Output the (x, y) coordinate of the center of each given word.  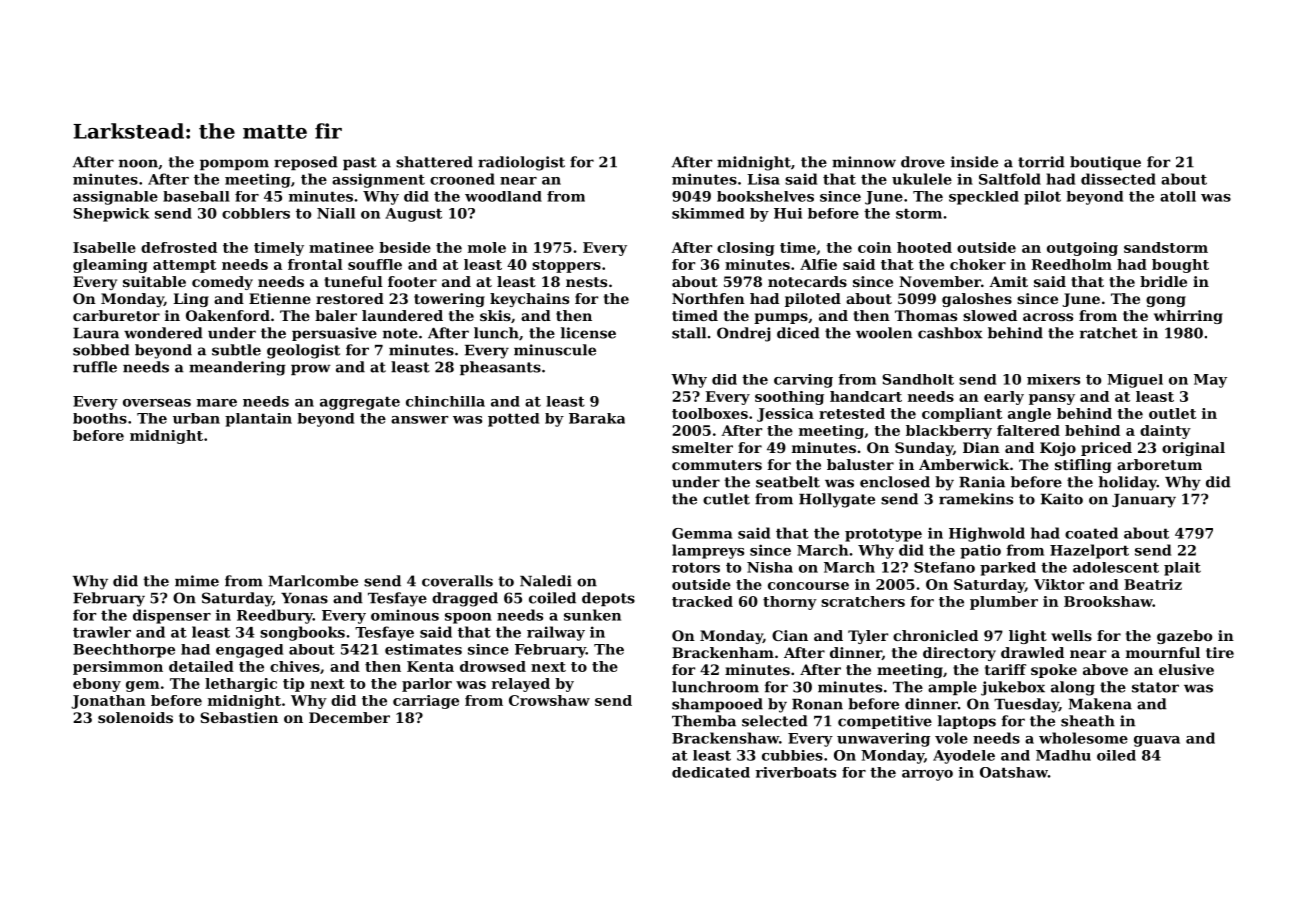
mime (197, 581)
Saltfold (1010, 179)
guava (1157, 741)
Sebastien (239, 717)
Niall (336, 213)
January (1144, 501)
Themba (704, 721)
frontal (315, 264)
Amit (1008, 281)
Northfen (708, 298)
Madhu (1063, 755)
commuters (717, 465)
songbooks (302, 633)
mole (487, 247)
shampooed (717, 705)
